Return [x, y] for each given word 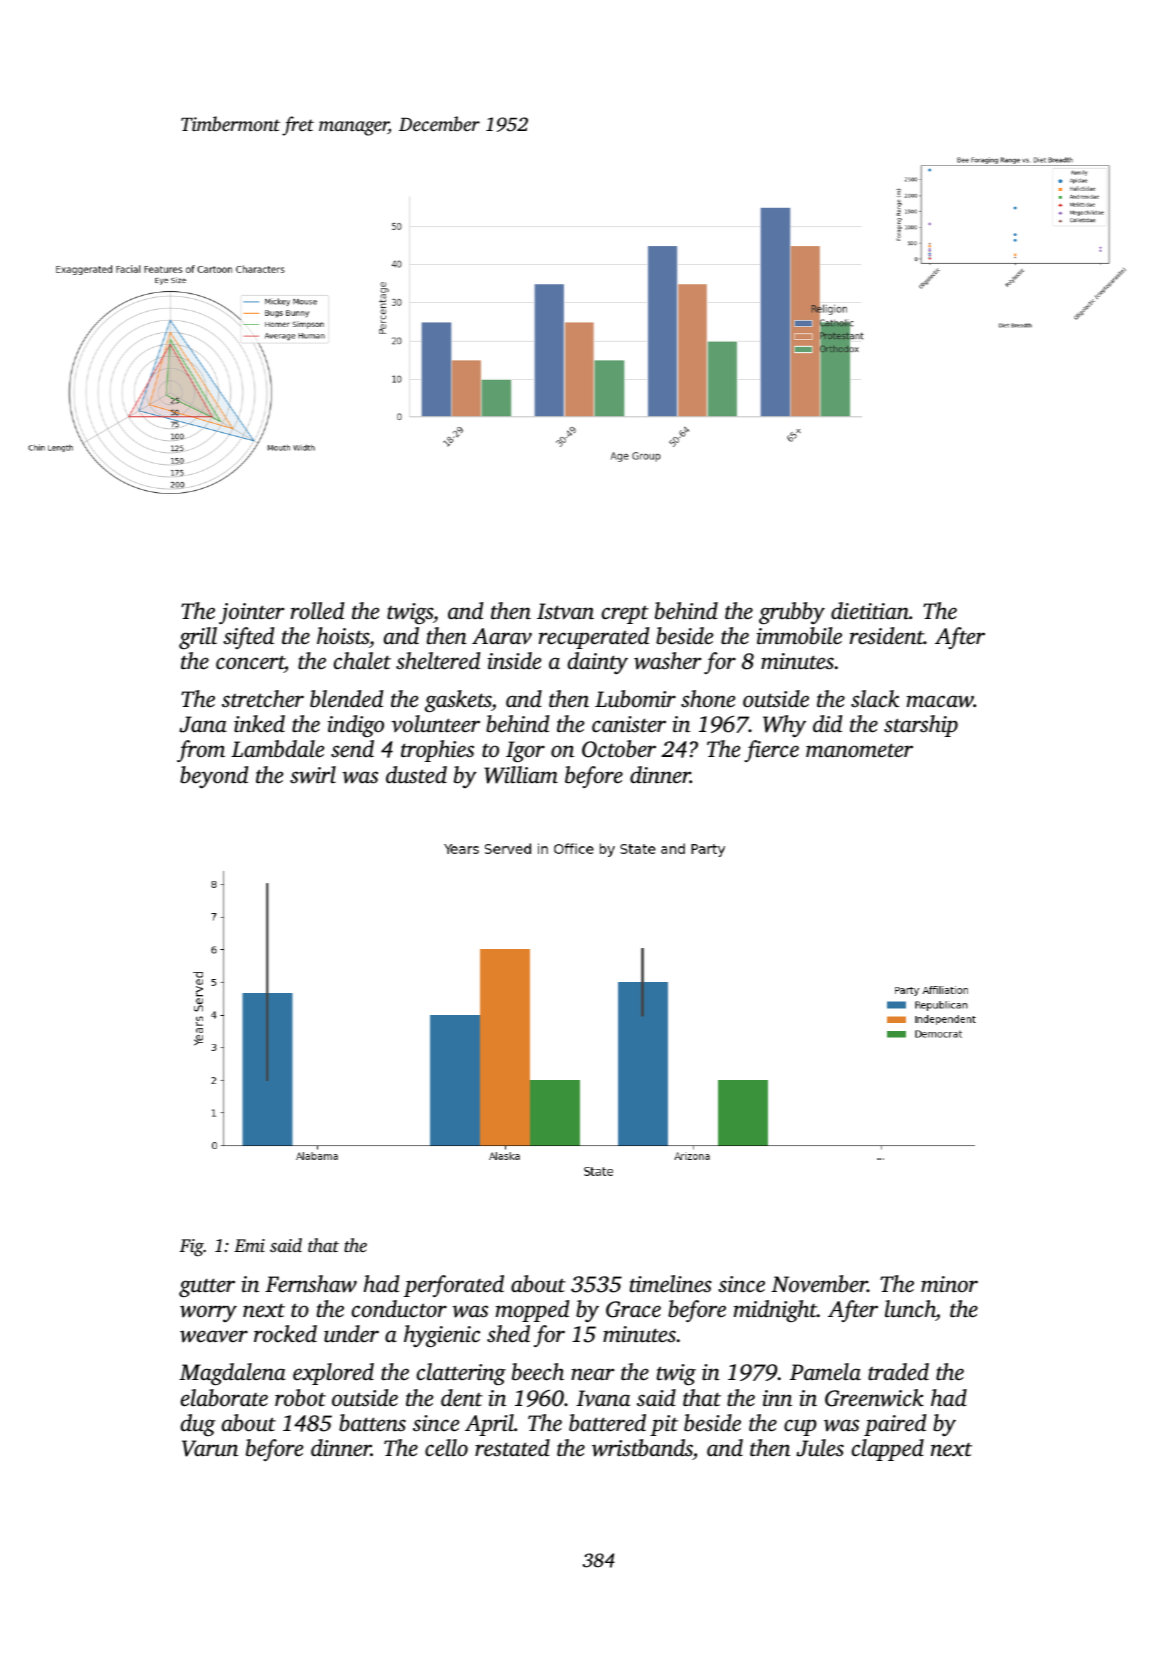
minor [949, 1284]
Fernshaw [311, 1284]
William [521, 775]
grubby [792, 613]
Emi [249, 1245]
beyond [214, 777]
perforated [454, 1286]
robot [300, 1398]
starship [921, 726]
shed [508, 1334]
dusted [416, 775]
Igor [525, 751]
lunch [910, 1310]
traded [898, 1371]
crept [625, 615]
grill [198, 638]
